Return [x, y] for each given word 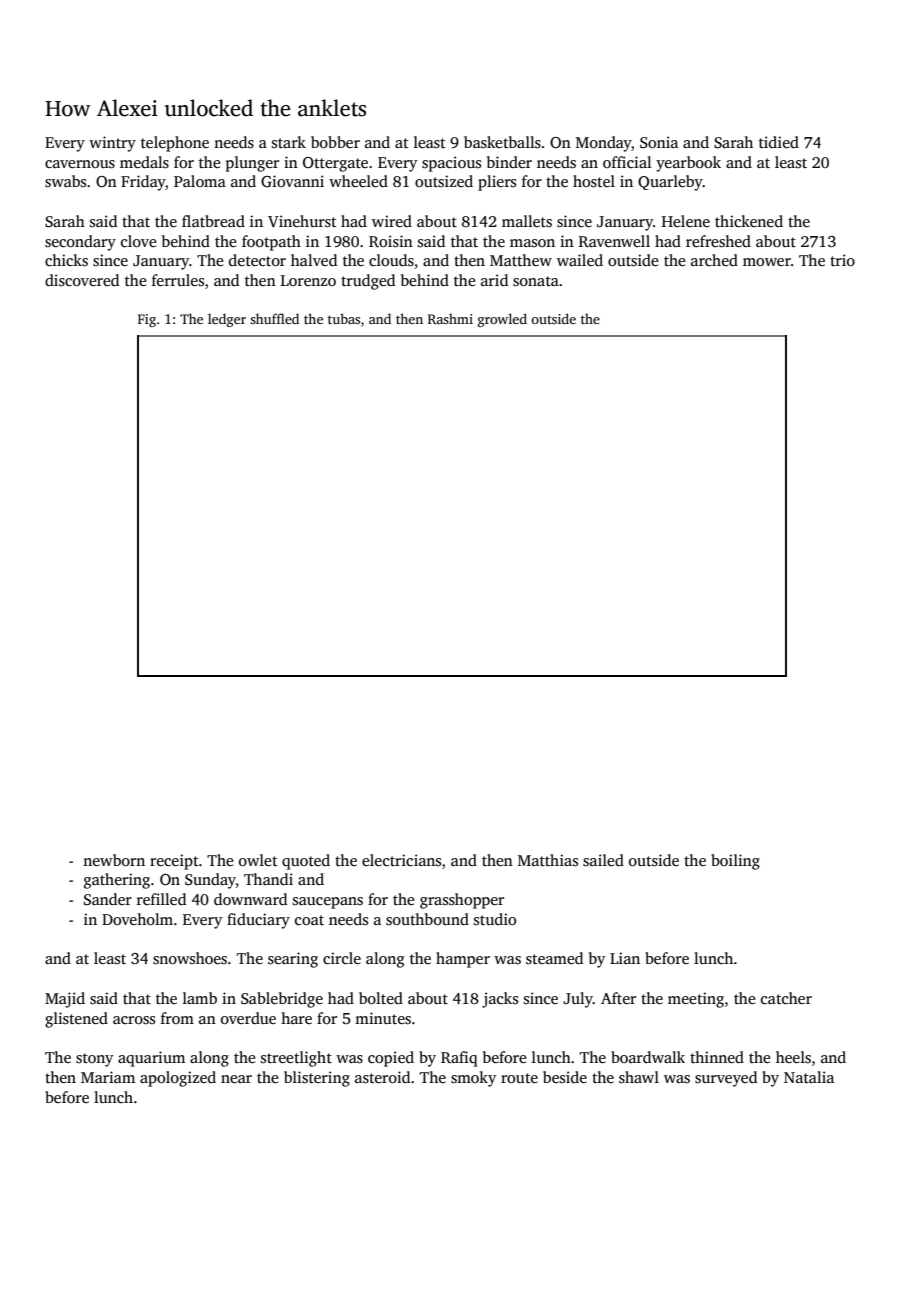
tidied [779, 142]
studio [495, 919]
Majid [65, 1000]
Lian [625, 958]
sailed [603, 860]
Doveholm [137, 919]
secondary [80, 243]
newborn [114, 860]
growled [502, 320]
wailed [580, 260]
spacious [451, 164]
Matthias [548, 860]
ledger [227, 320]
